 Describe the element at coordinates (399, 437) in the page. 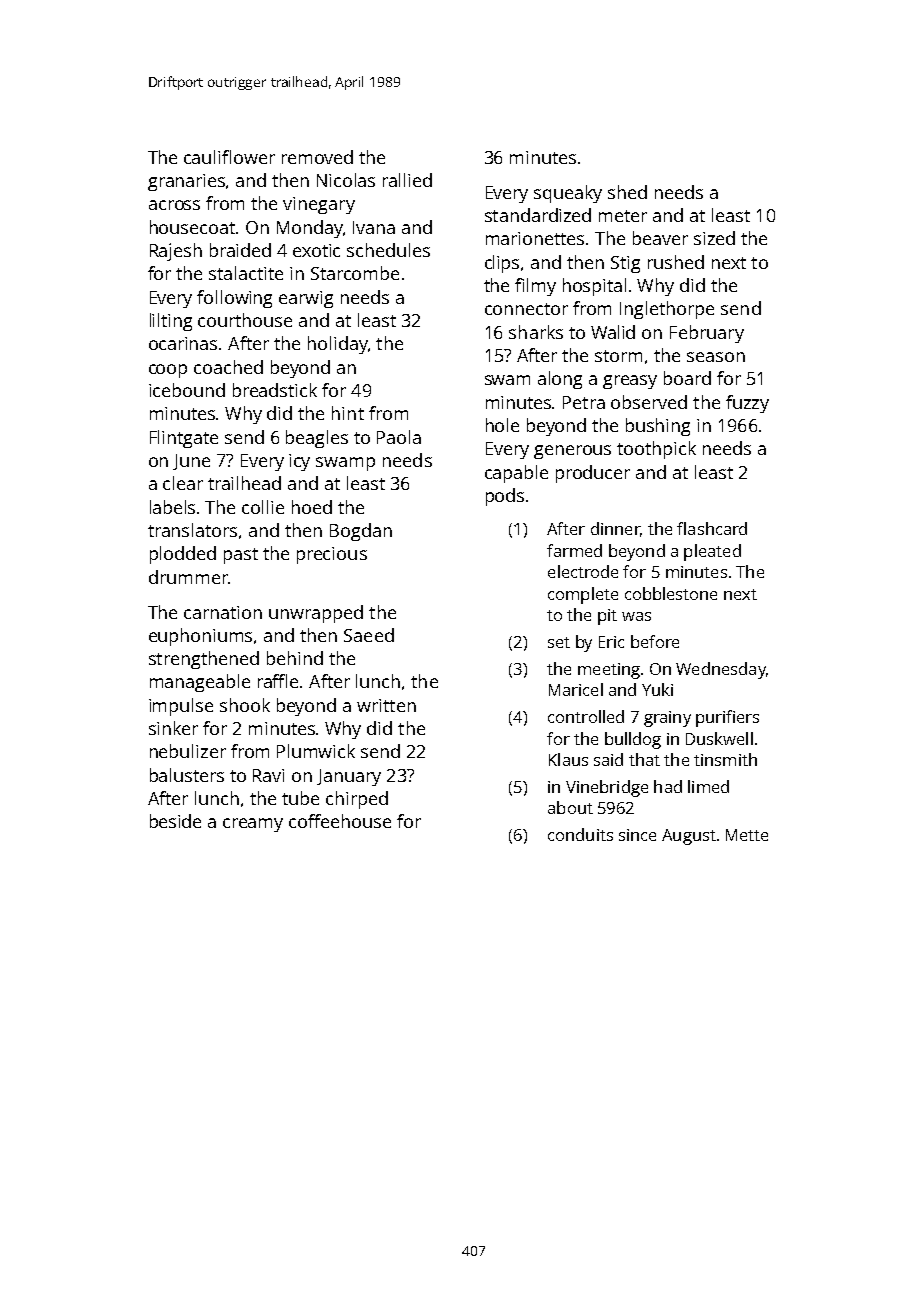

I see `Paola` at that location.
